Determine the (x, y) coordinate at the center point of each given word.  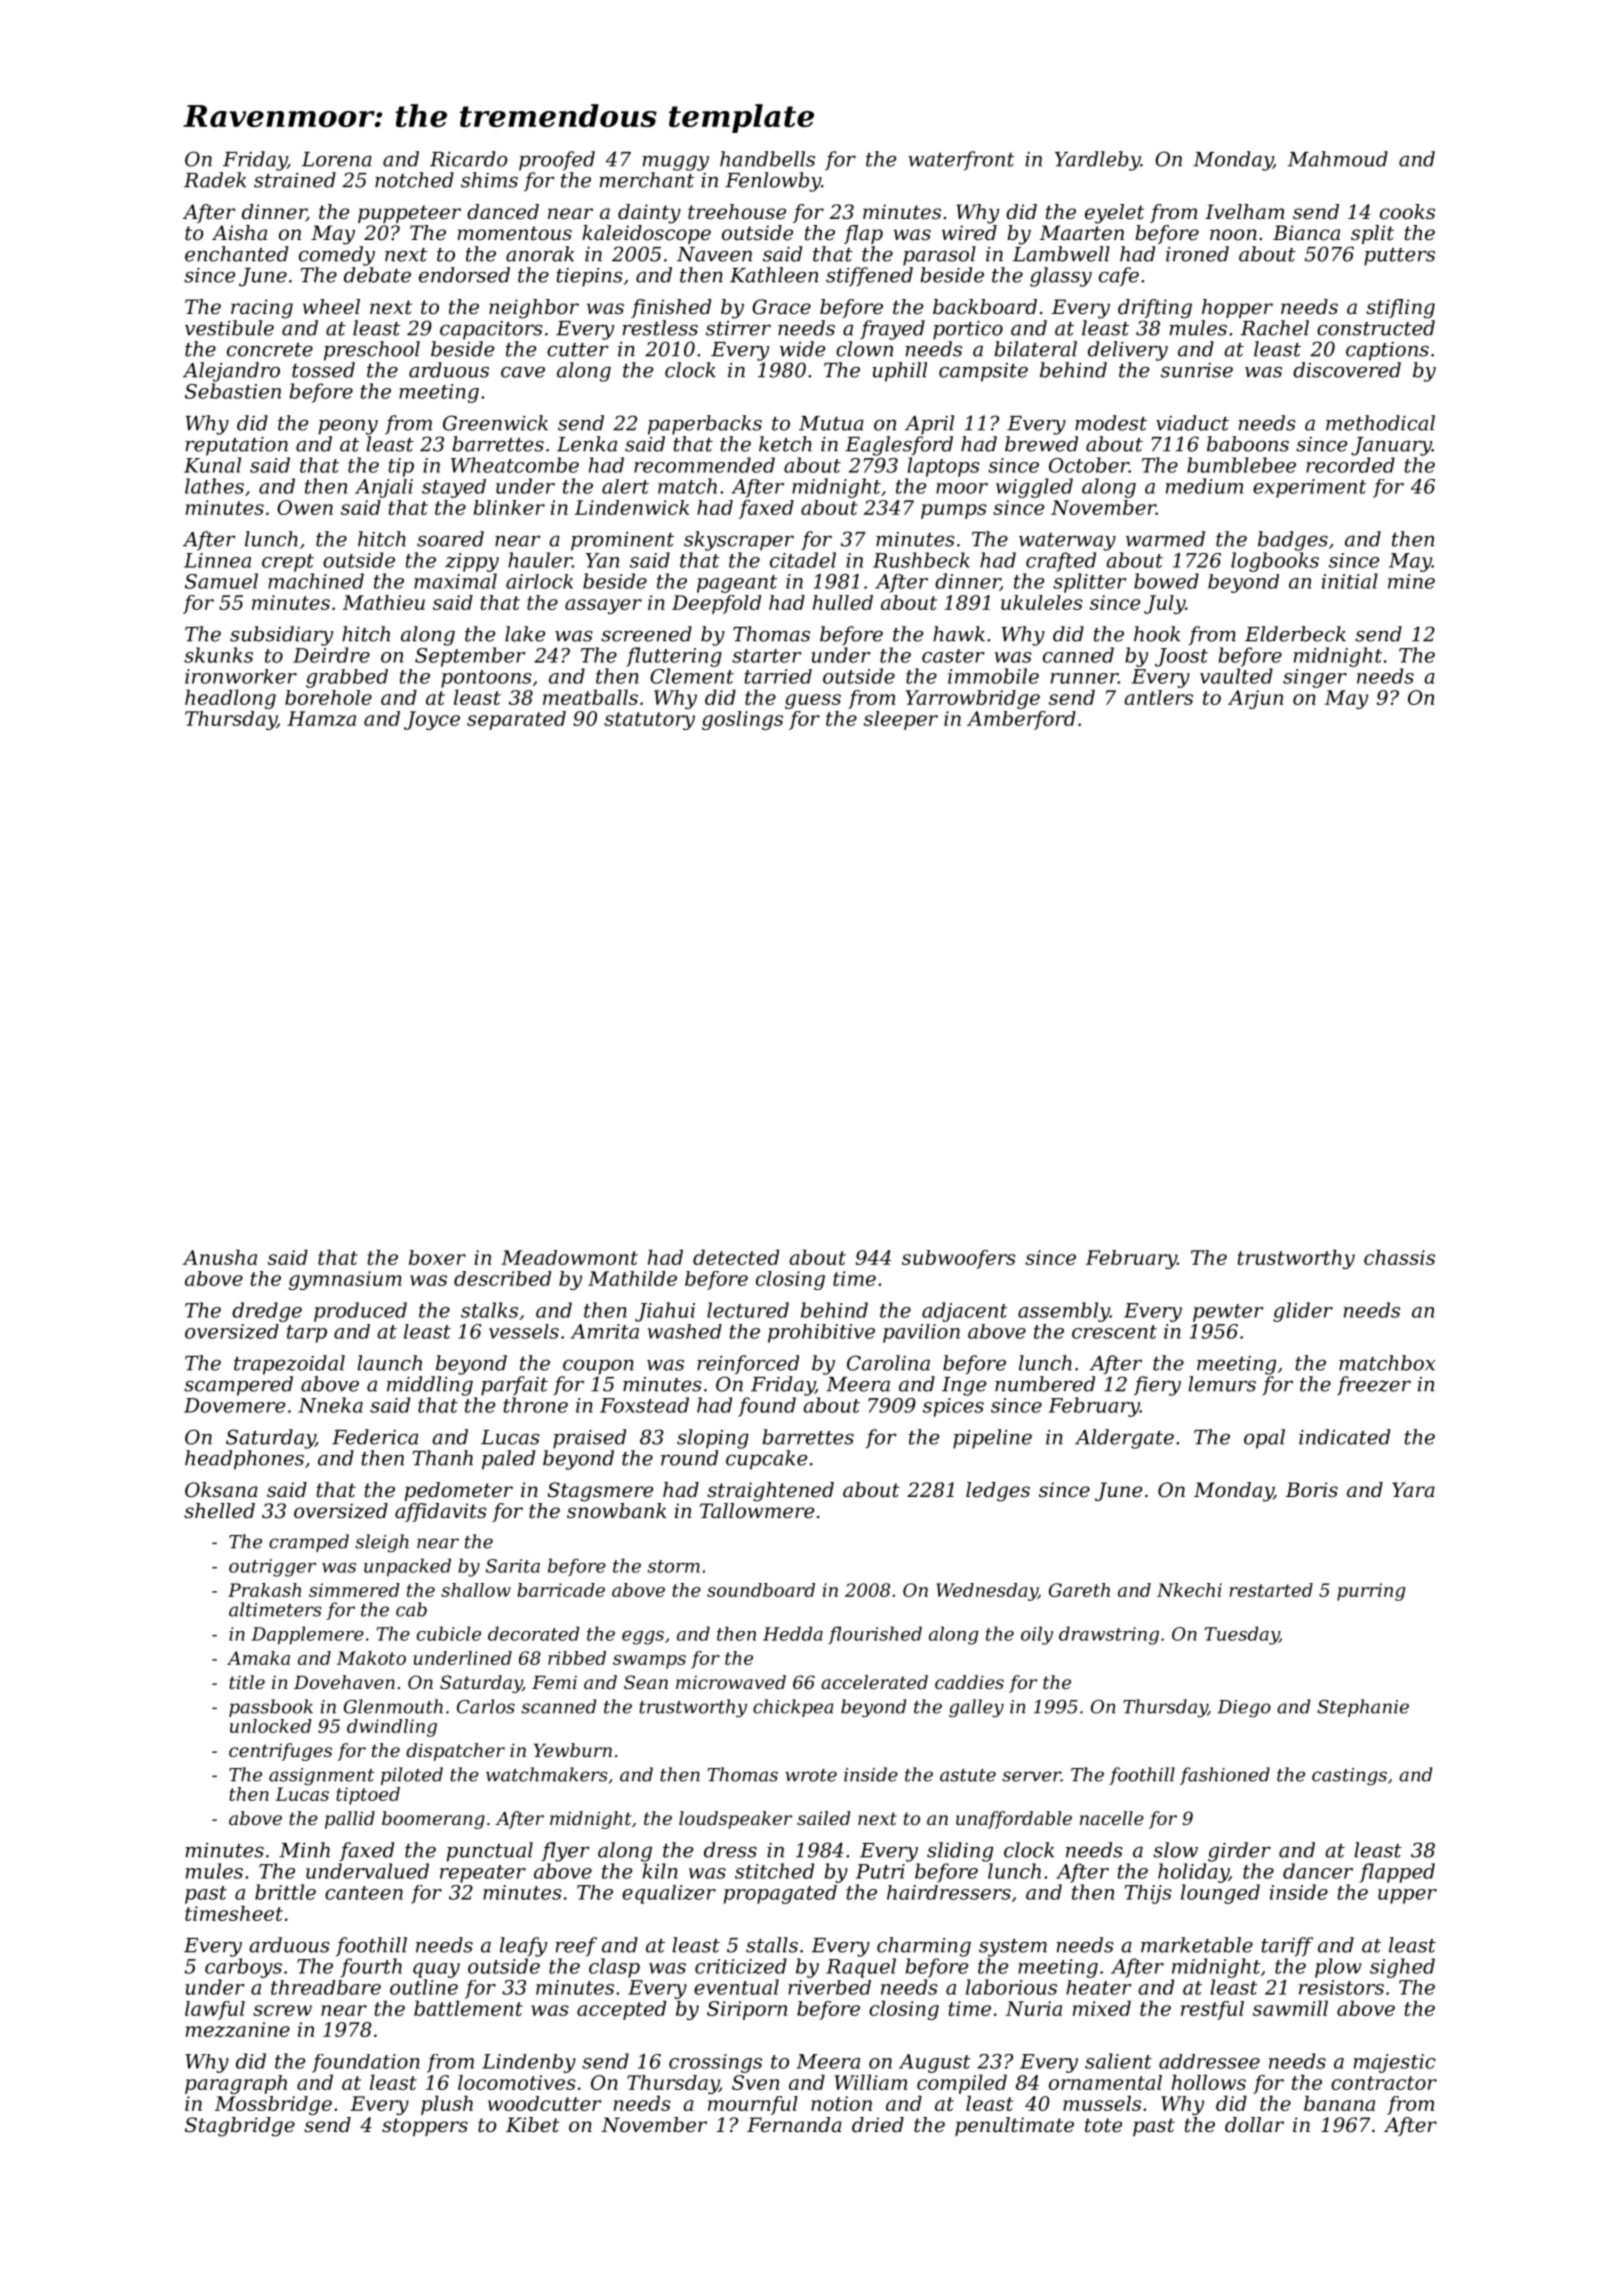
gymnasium (345, 1280)
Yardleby (1098, 161)
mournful (753, 2105)
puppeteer (409, 214)
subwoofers (959, 1259)
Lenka (587, 444)
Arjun (1255, 699)
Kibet (533, 2125)
